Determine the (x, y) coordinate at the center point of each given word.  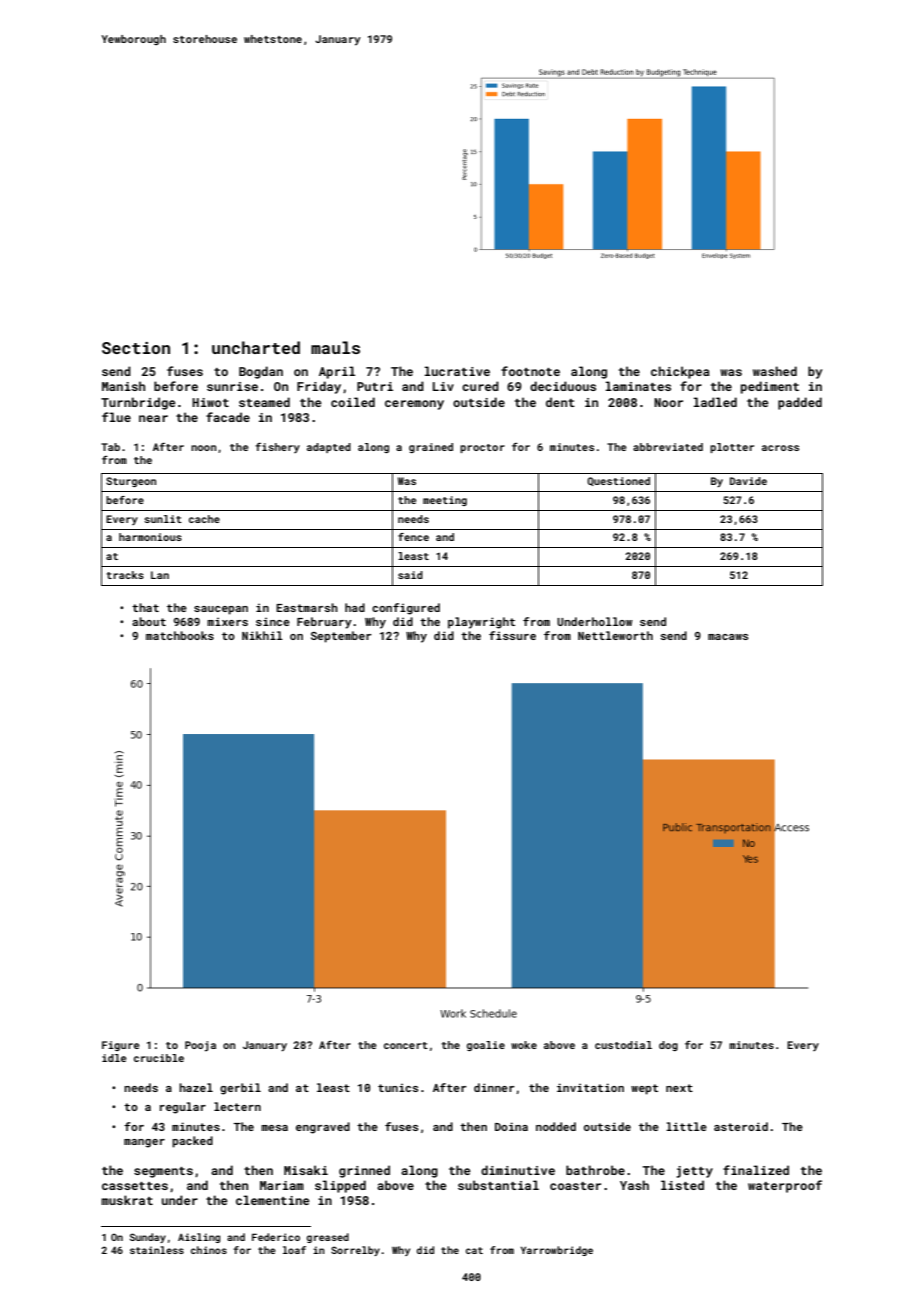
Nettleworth (615, 635)
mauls (335, 347)
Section (136, 348)
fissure (512, 635)
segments (163, 1172)
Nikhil (262, 635)
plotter (732, 448)
